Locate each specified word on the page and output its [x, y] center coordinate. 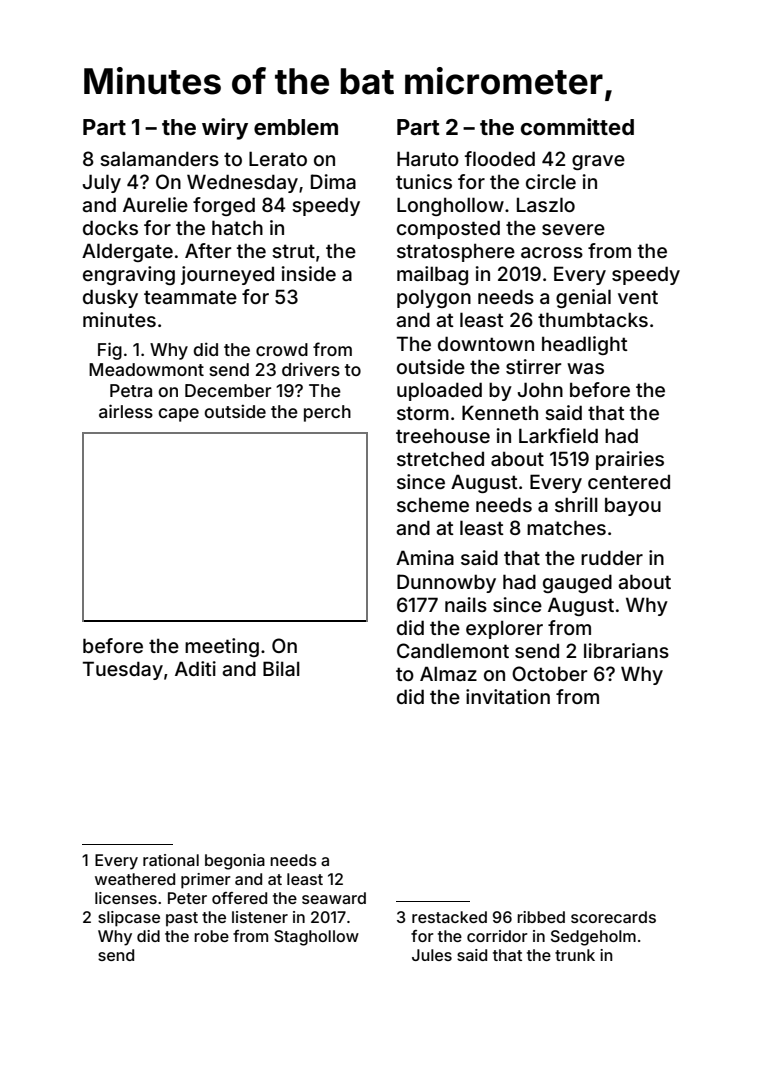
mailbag [432, 275]
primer [206, 881]
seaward [334, 898]
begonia [235, 862]
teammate [190, 297]
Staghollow [316, 938]
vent [638, 297]
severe [573, 229]
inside [309, 273]
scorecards [613, 917]
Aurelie [155, 204]
